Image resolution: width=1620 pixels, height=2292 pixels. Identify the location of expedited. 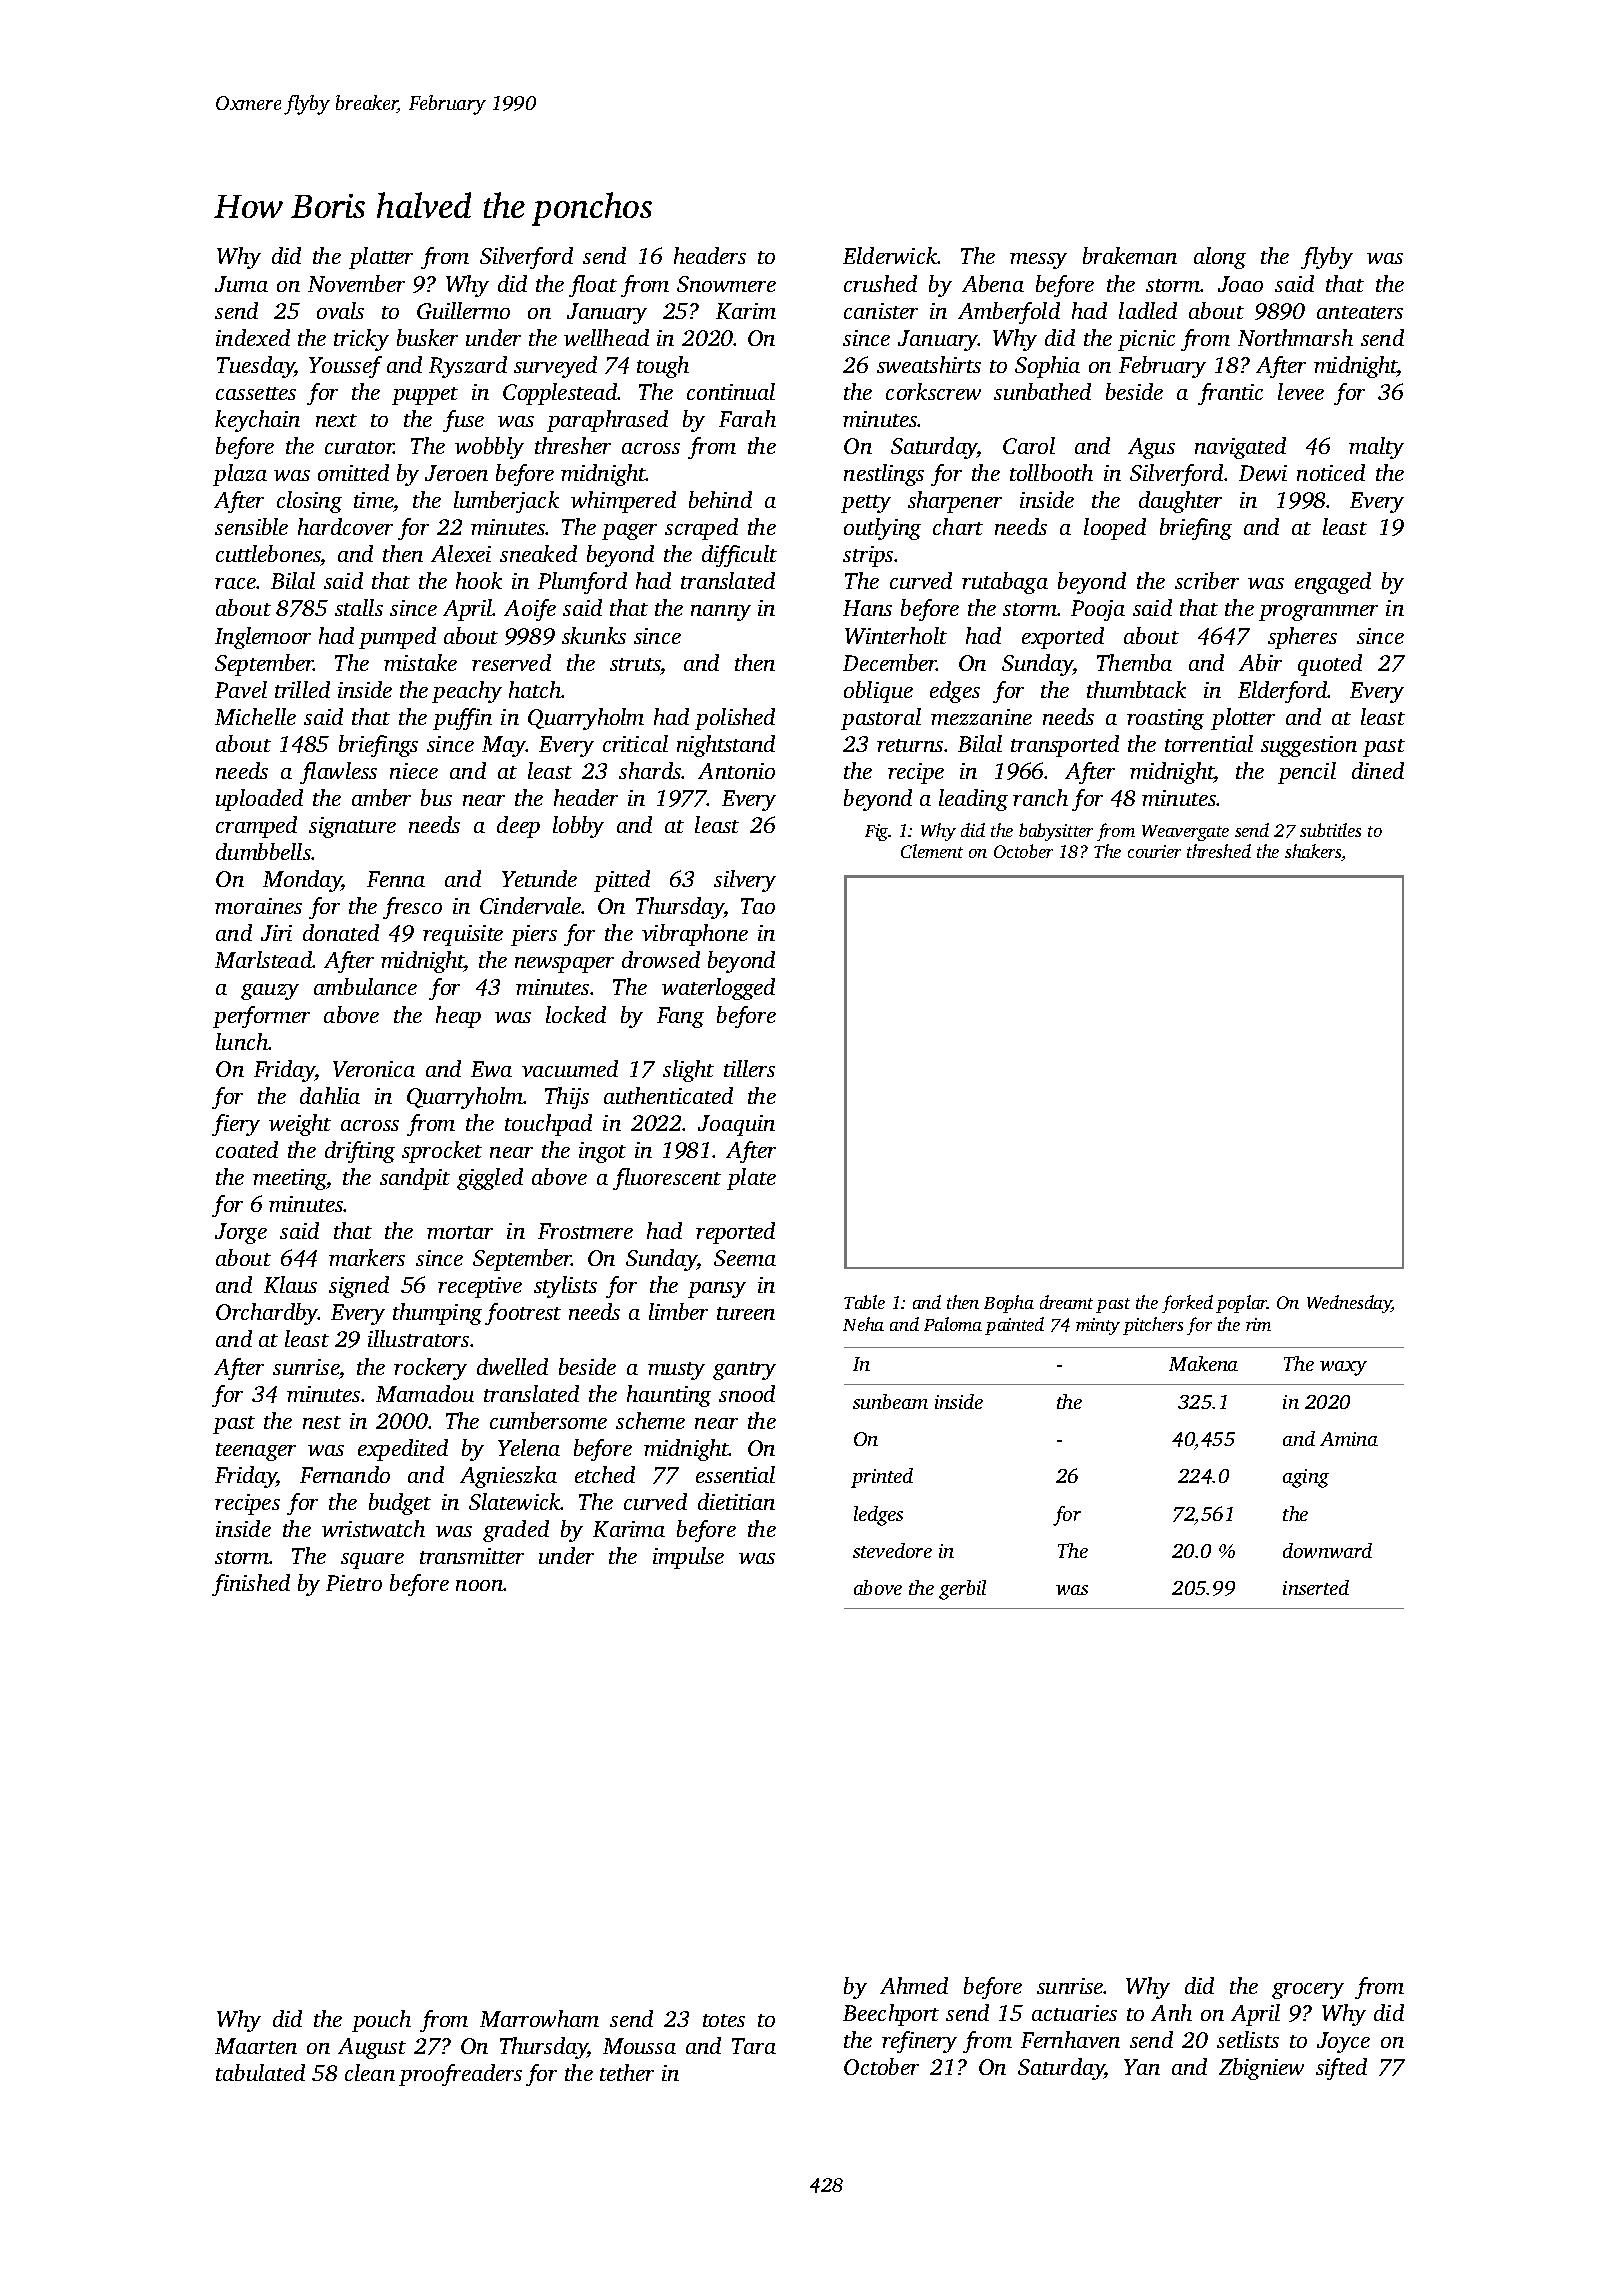
(403, 1450).
